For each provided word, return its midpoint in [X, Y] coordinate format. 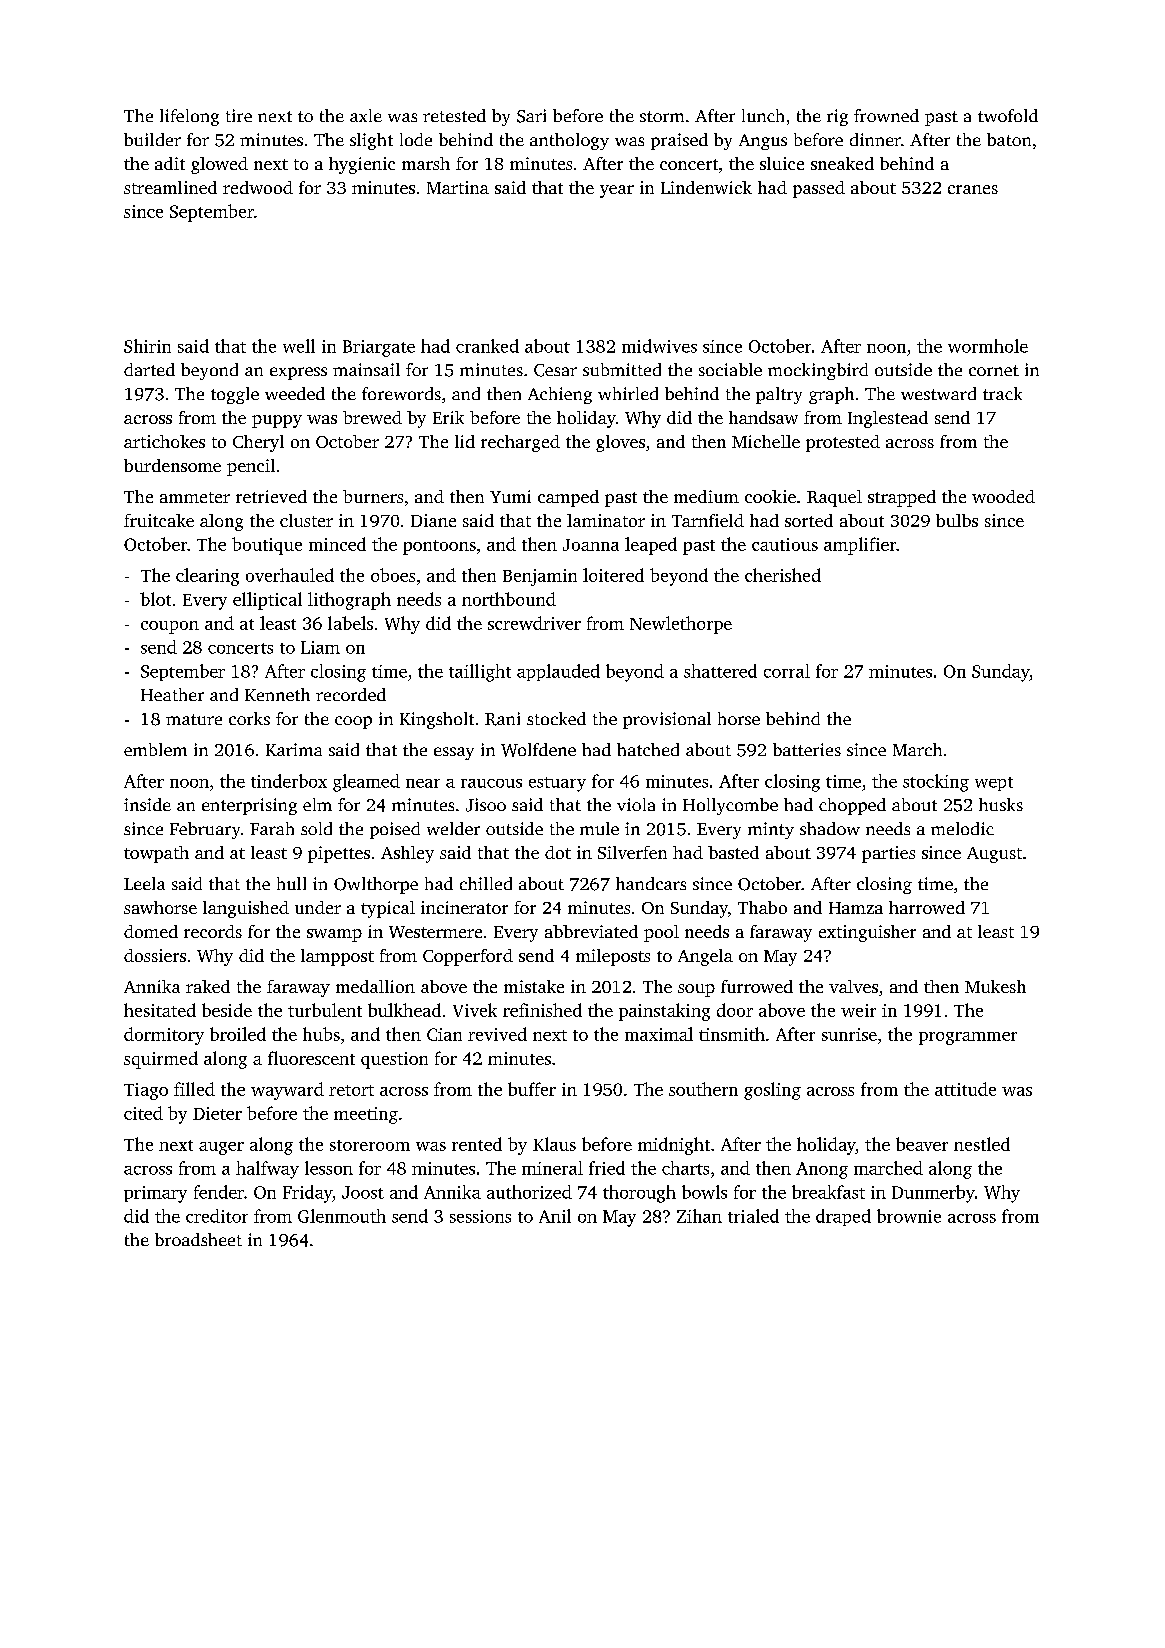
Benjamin [540, 577]
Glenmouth [342, 1216]
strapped [902, 498]
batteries [807, 749]
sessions [480, 1216]
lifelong [189, 117]
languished [246, 909]
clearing [207, 577]
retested [454, 115]
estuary [557, 784]
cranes [973, 189]
